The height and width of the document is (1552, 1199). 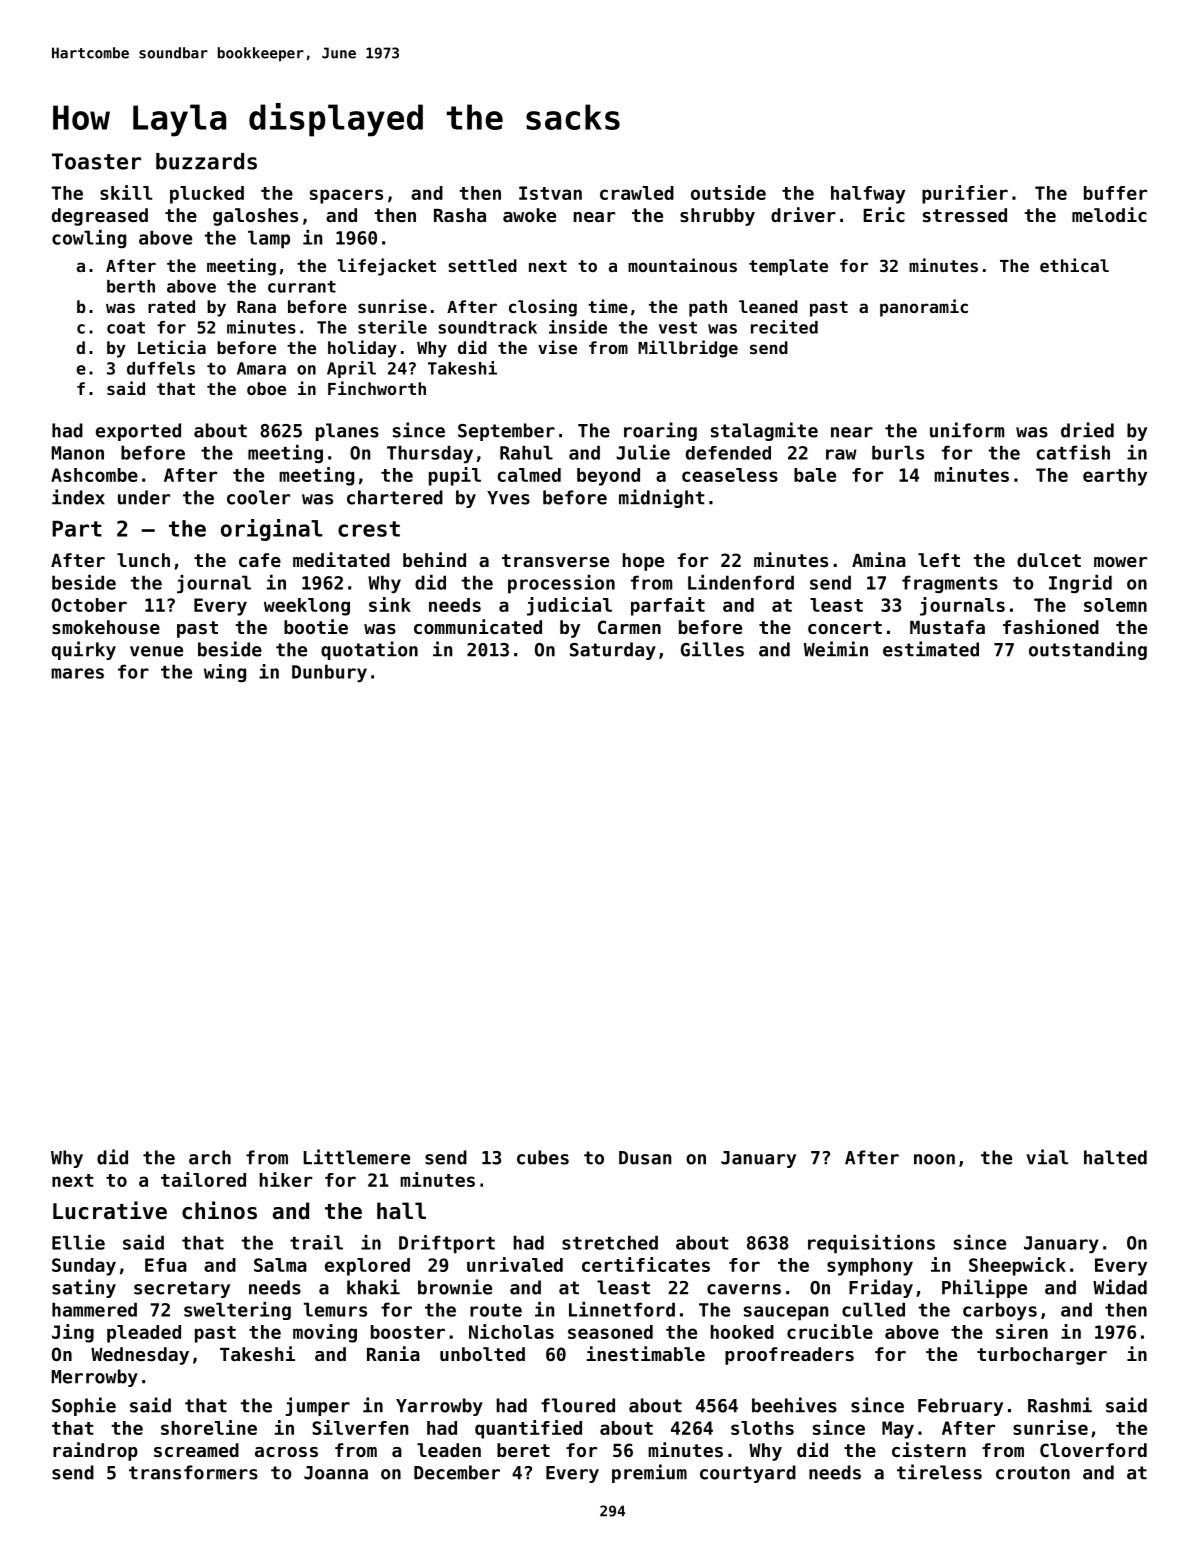 What do you see at coordinates (95, 1451) in the document?
I see `raindrop` at bounding box center [95, 1451].
